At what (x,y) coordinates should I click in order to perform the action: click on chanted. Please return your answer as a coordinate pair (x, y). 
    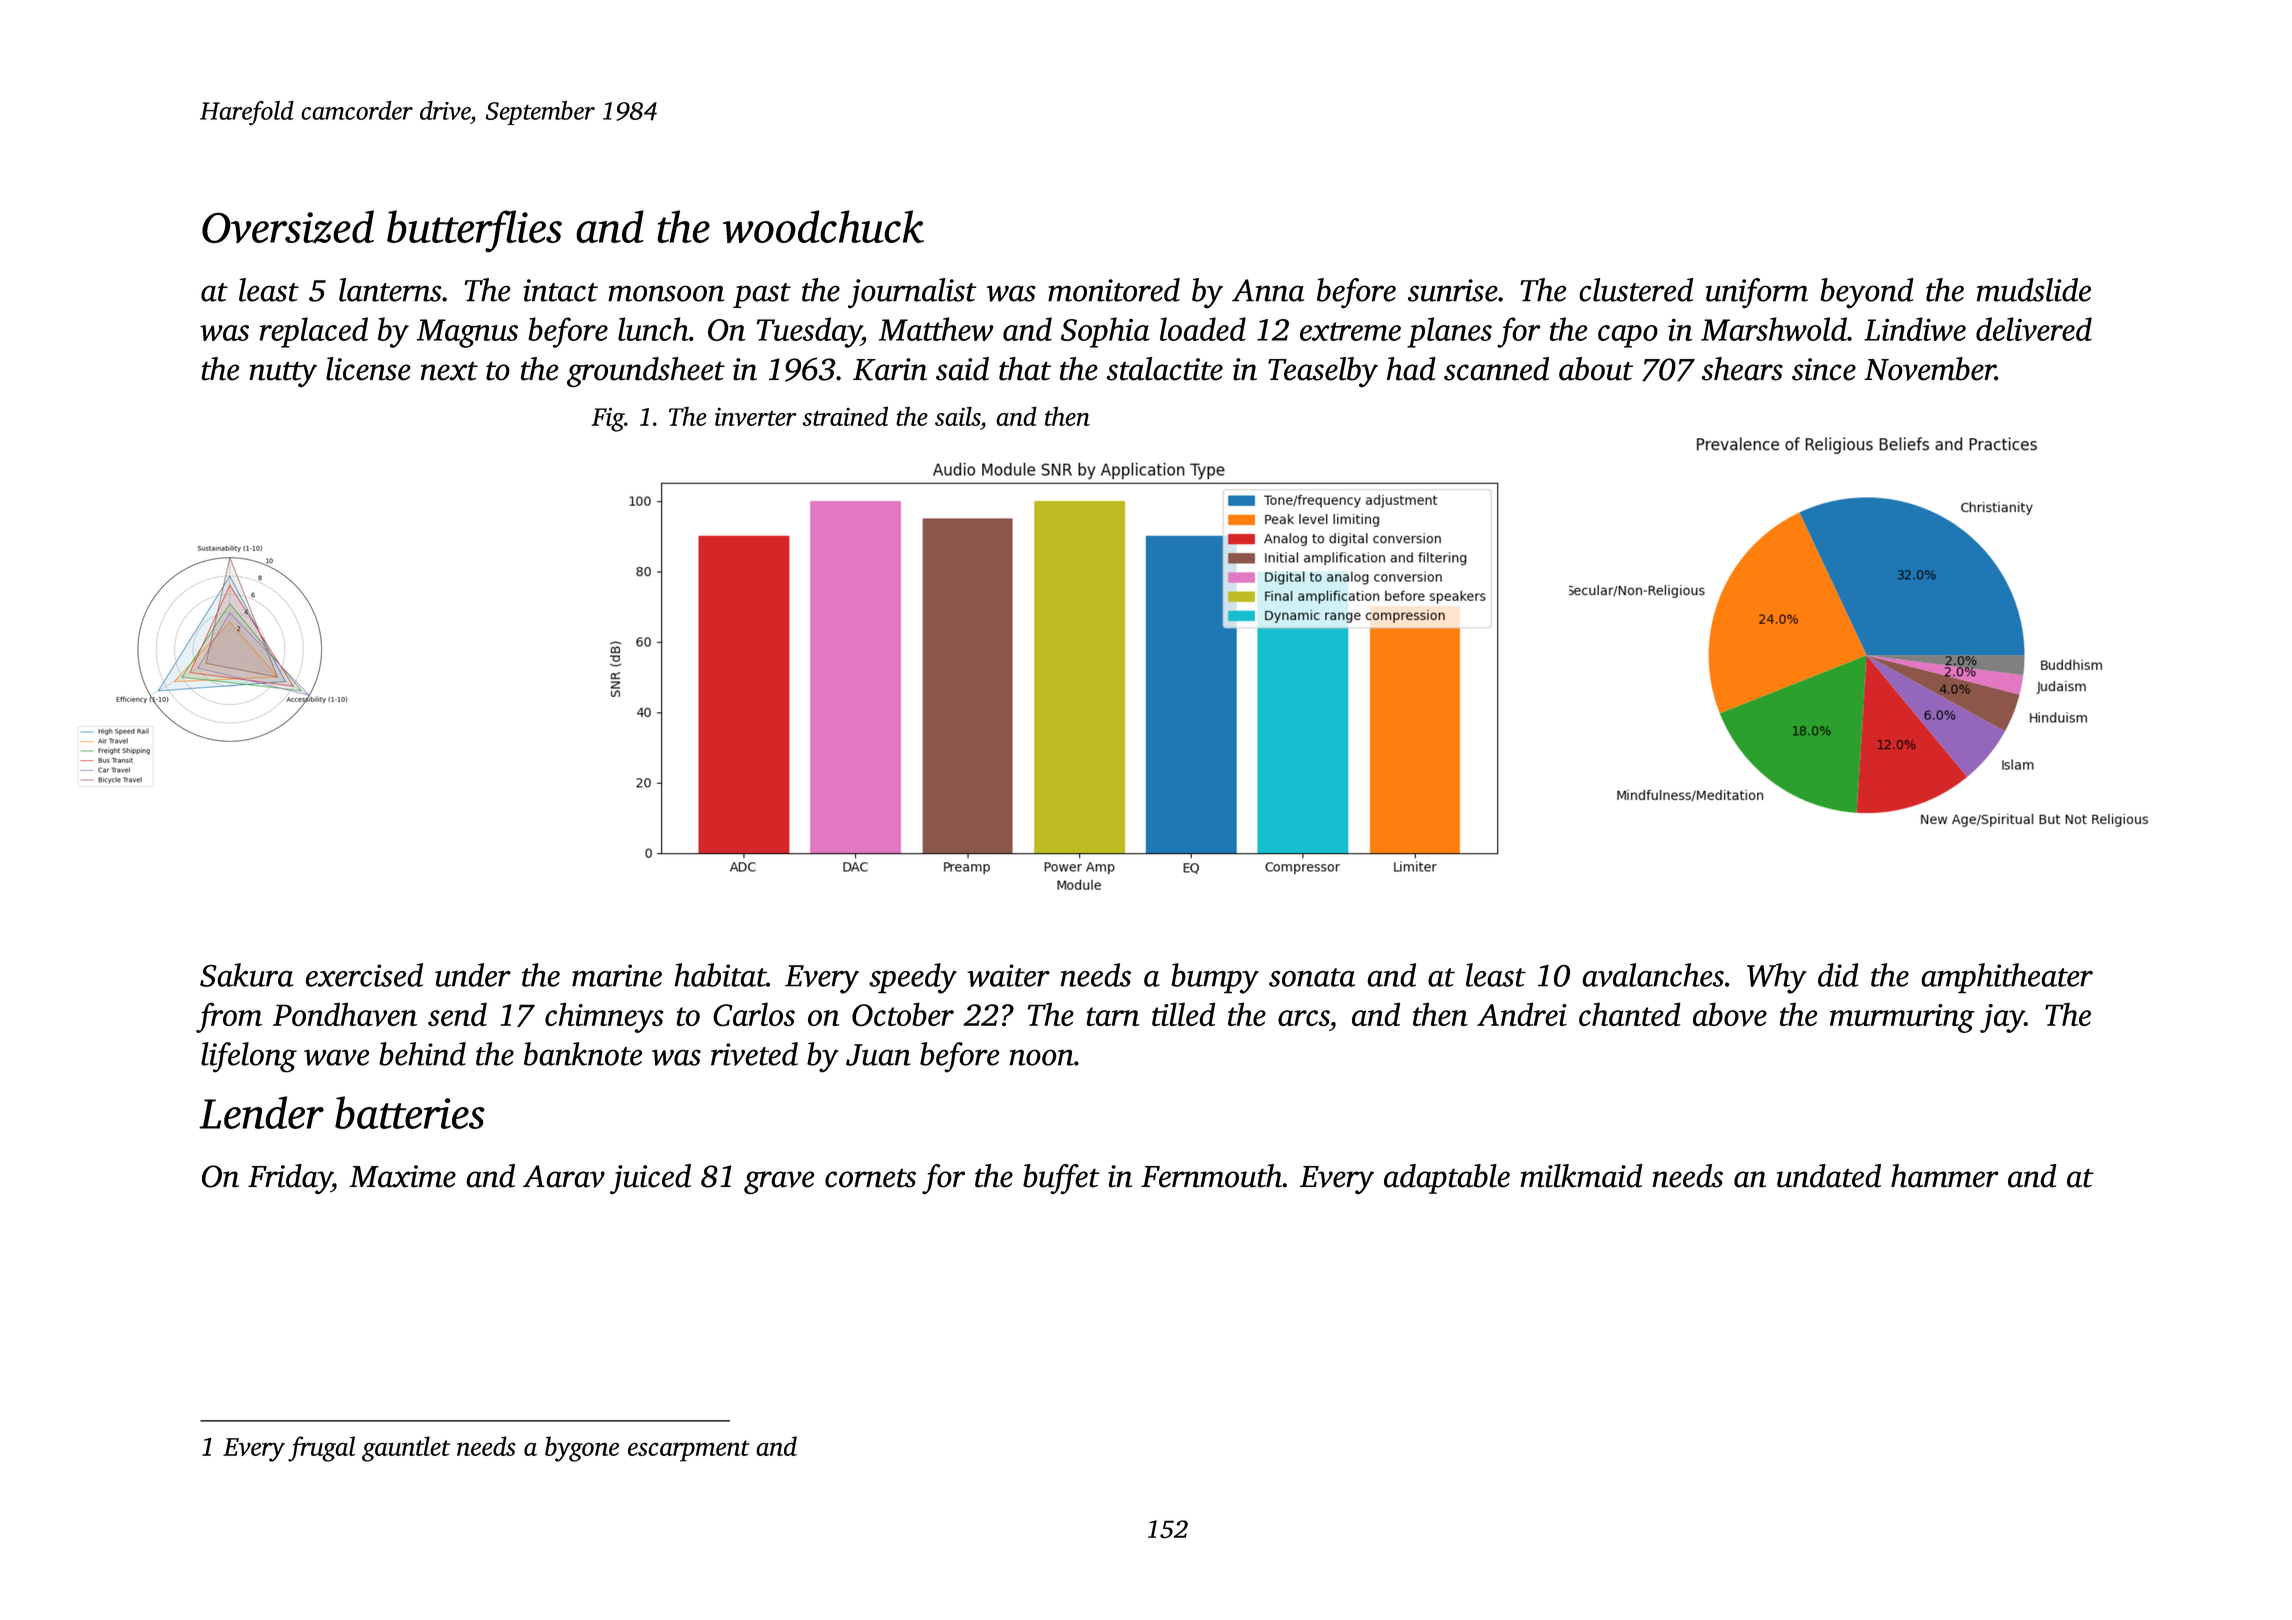
    Looking at the image, I should click on (1630, 1014).
